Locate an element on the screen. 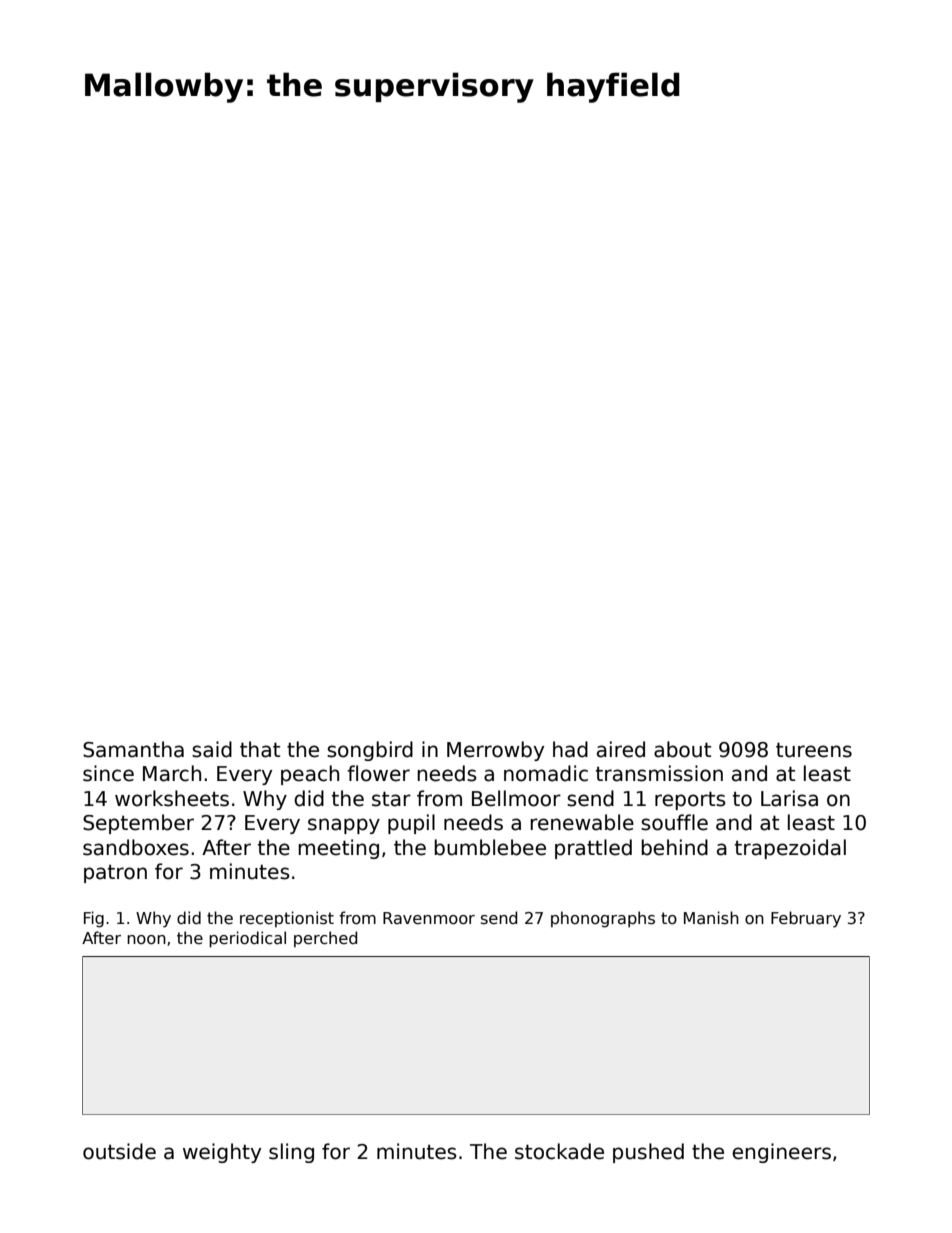 The width and height of the screenshot is (952, 1233). sling is located at coordinates (291, 1153).
